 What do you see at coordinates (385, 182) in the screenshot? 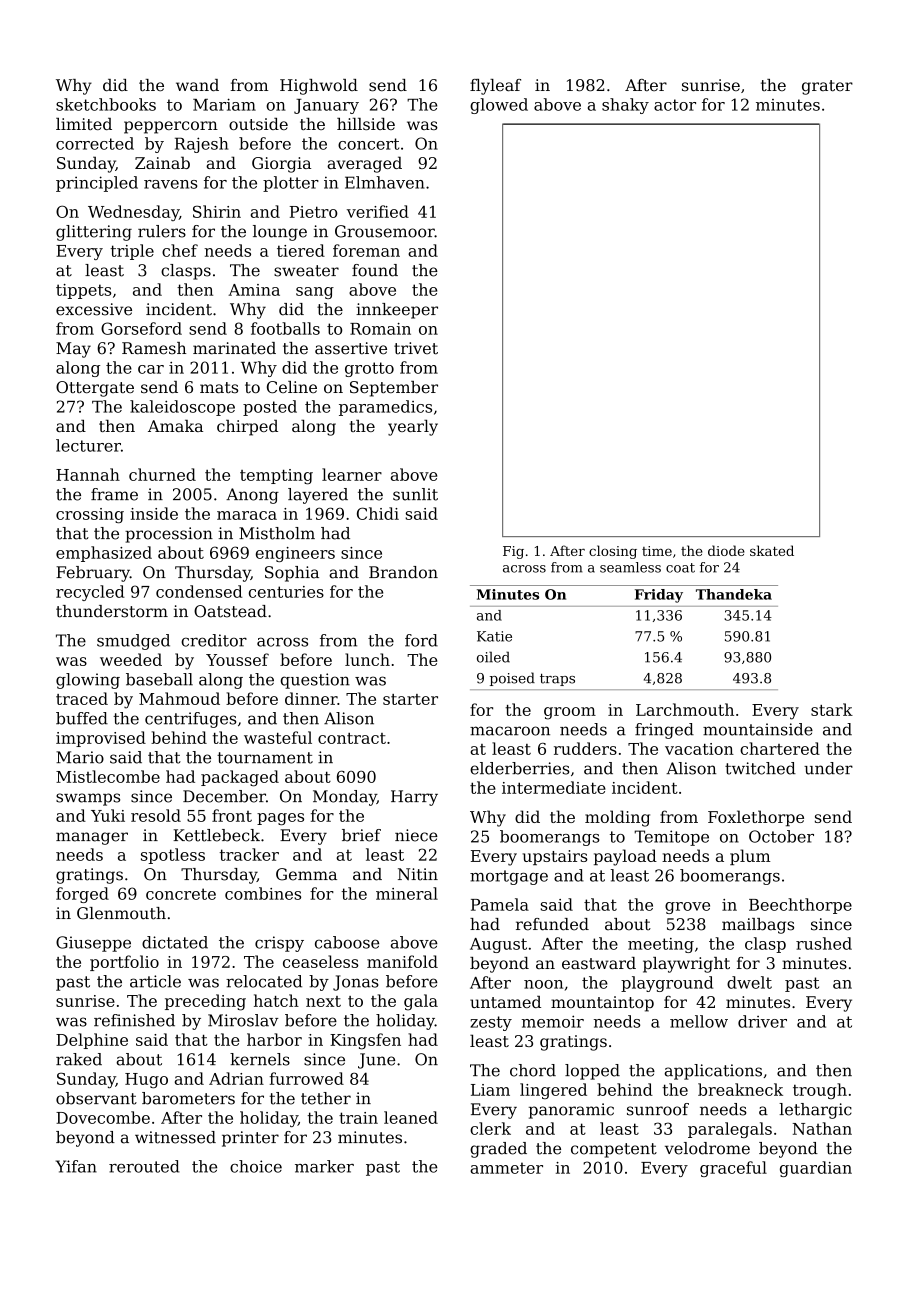
I see `Elmhaven` at bounding box center [385, 182].
